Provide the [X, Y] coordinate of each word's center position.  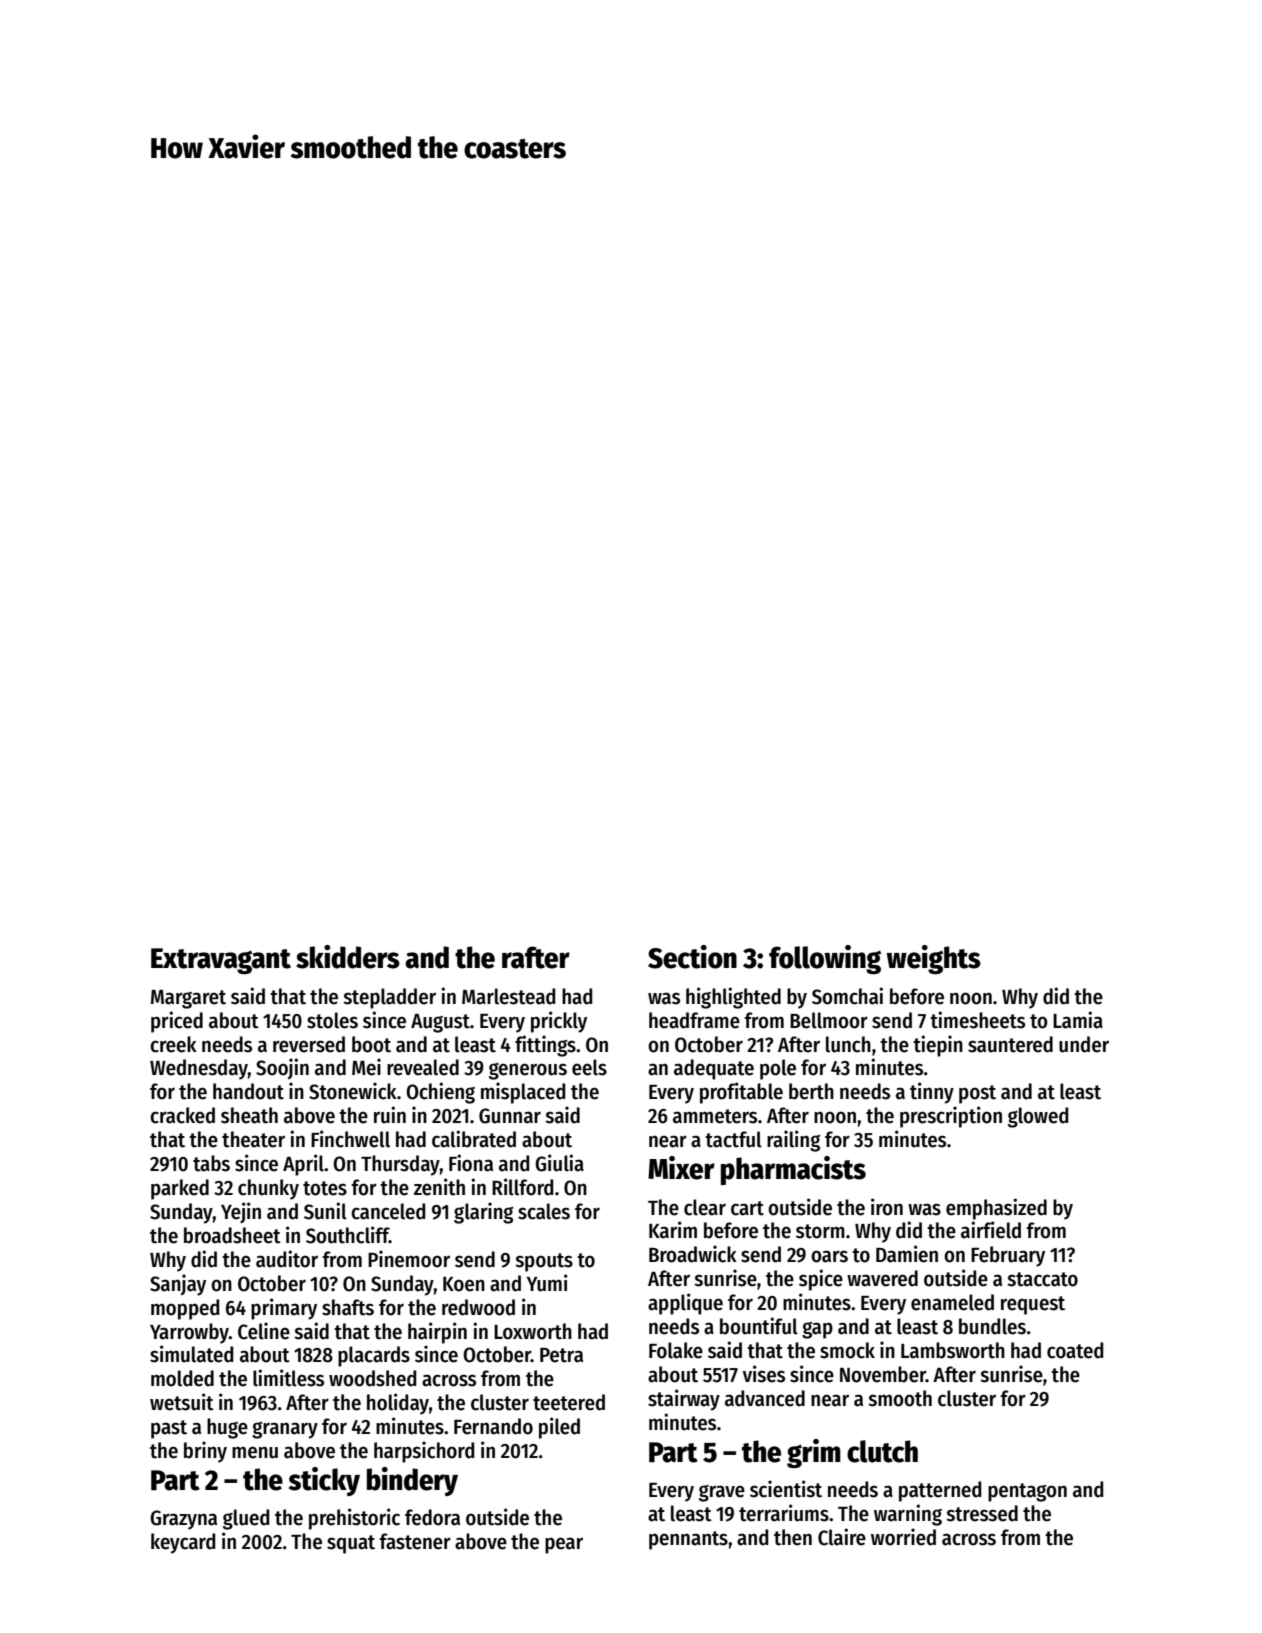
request [1033, 1305]
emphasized [996, 1209]
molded [182, 1378]
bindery [412, 1481]
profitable [741, 1093]
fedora [432, 1517]
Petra [561, 1355]
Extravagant [221, 961]
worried [903, 1537]
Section [692, 957]
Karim [673, 1230]
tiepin [938, 1046]
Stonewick [353, 1091]
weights [933, 959]
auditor [287, 1259]
